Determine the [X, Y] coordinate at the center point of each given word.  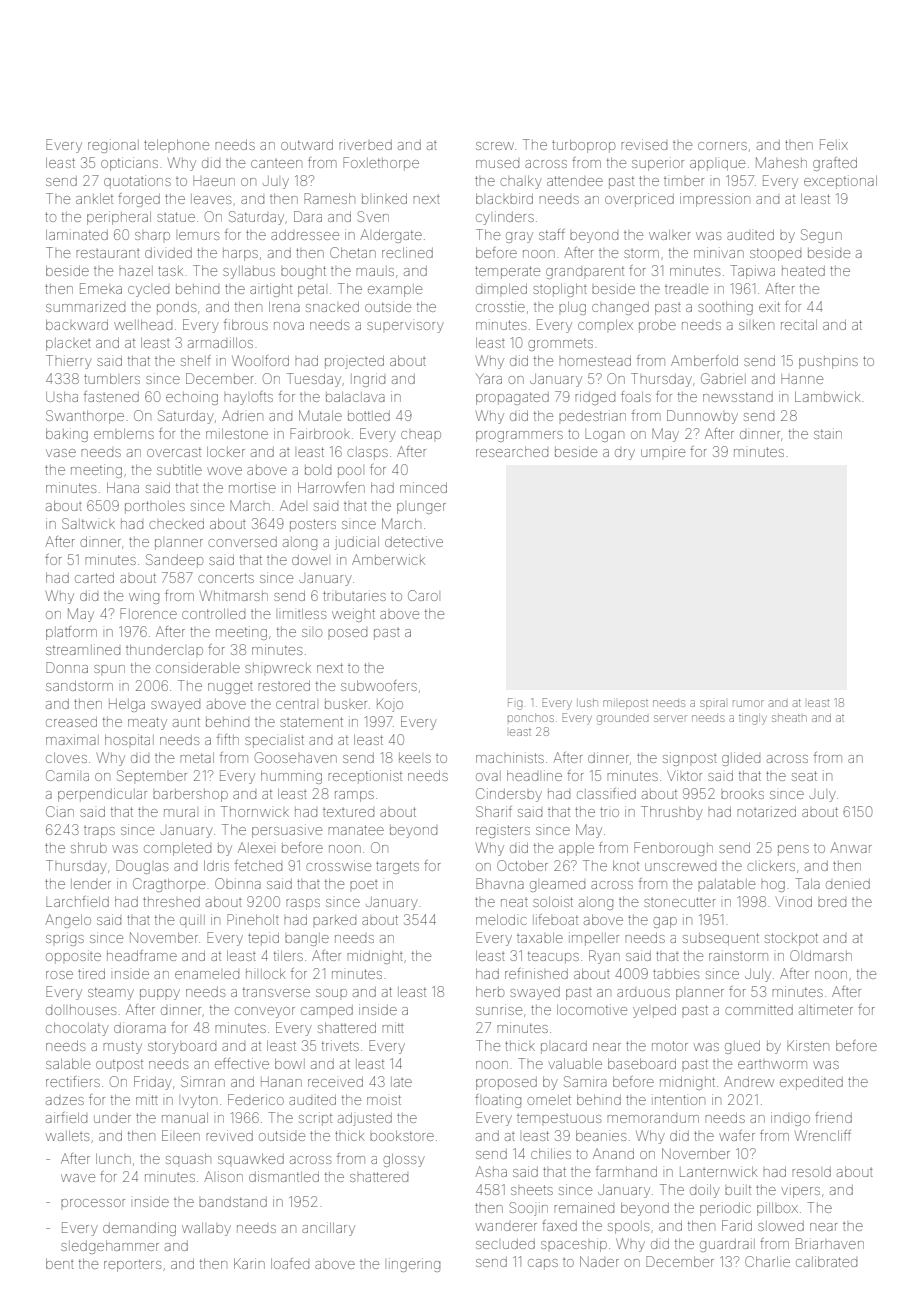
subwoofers [379, 685]
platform [71, 633]
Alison [223, 1176]
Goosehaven [296, 757]
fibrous [246, 324]
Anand [613, 1153]
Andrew [749, 1081]
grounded [623, 720]
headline [534, 775]
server [670, 718]
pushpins [828, 362]
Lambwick [828, 396]
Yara [489, 378]
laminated [77, 234]
